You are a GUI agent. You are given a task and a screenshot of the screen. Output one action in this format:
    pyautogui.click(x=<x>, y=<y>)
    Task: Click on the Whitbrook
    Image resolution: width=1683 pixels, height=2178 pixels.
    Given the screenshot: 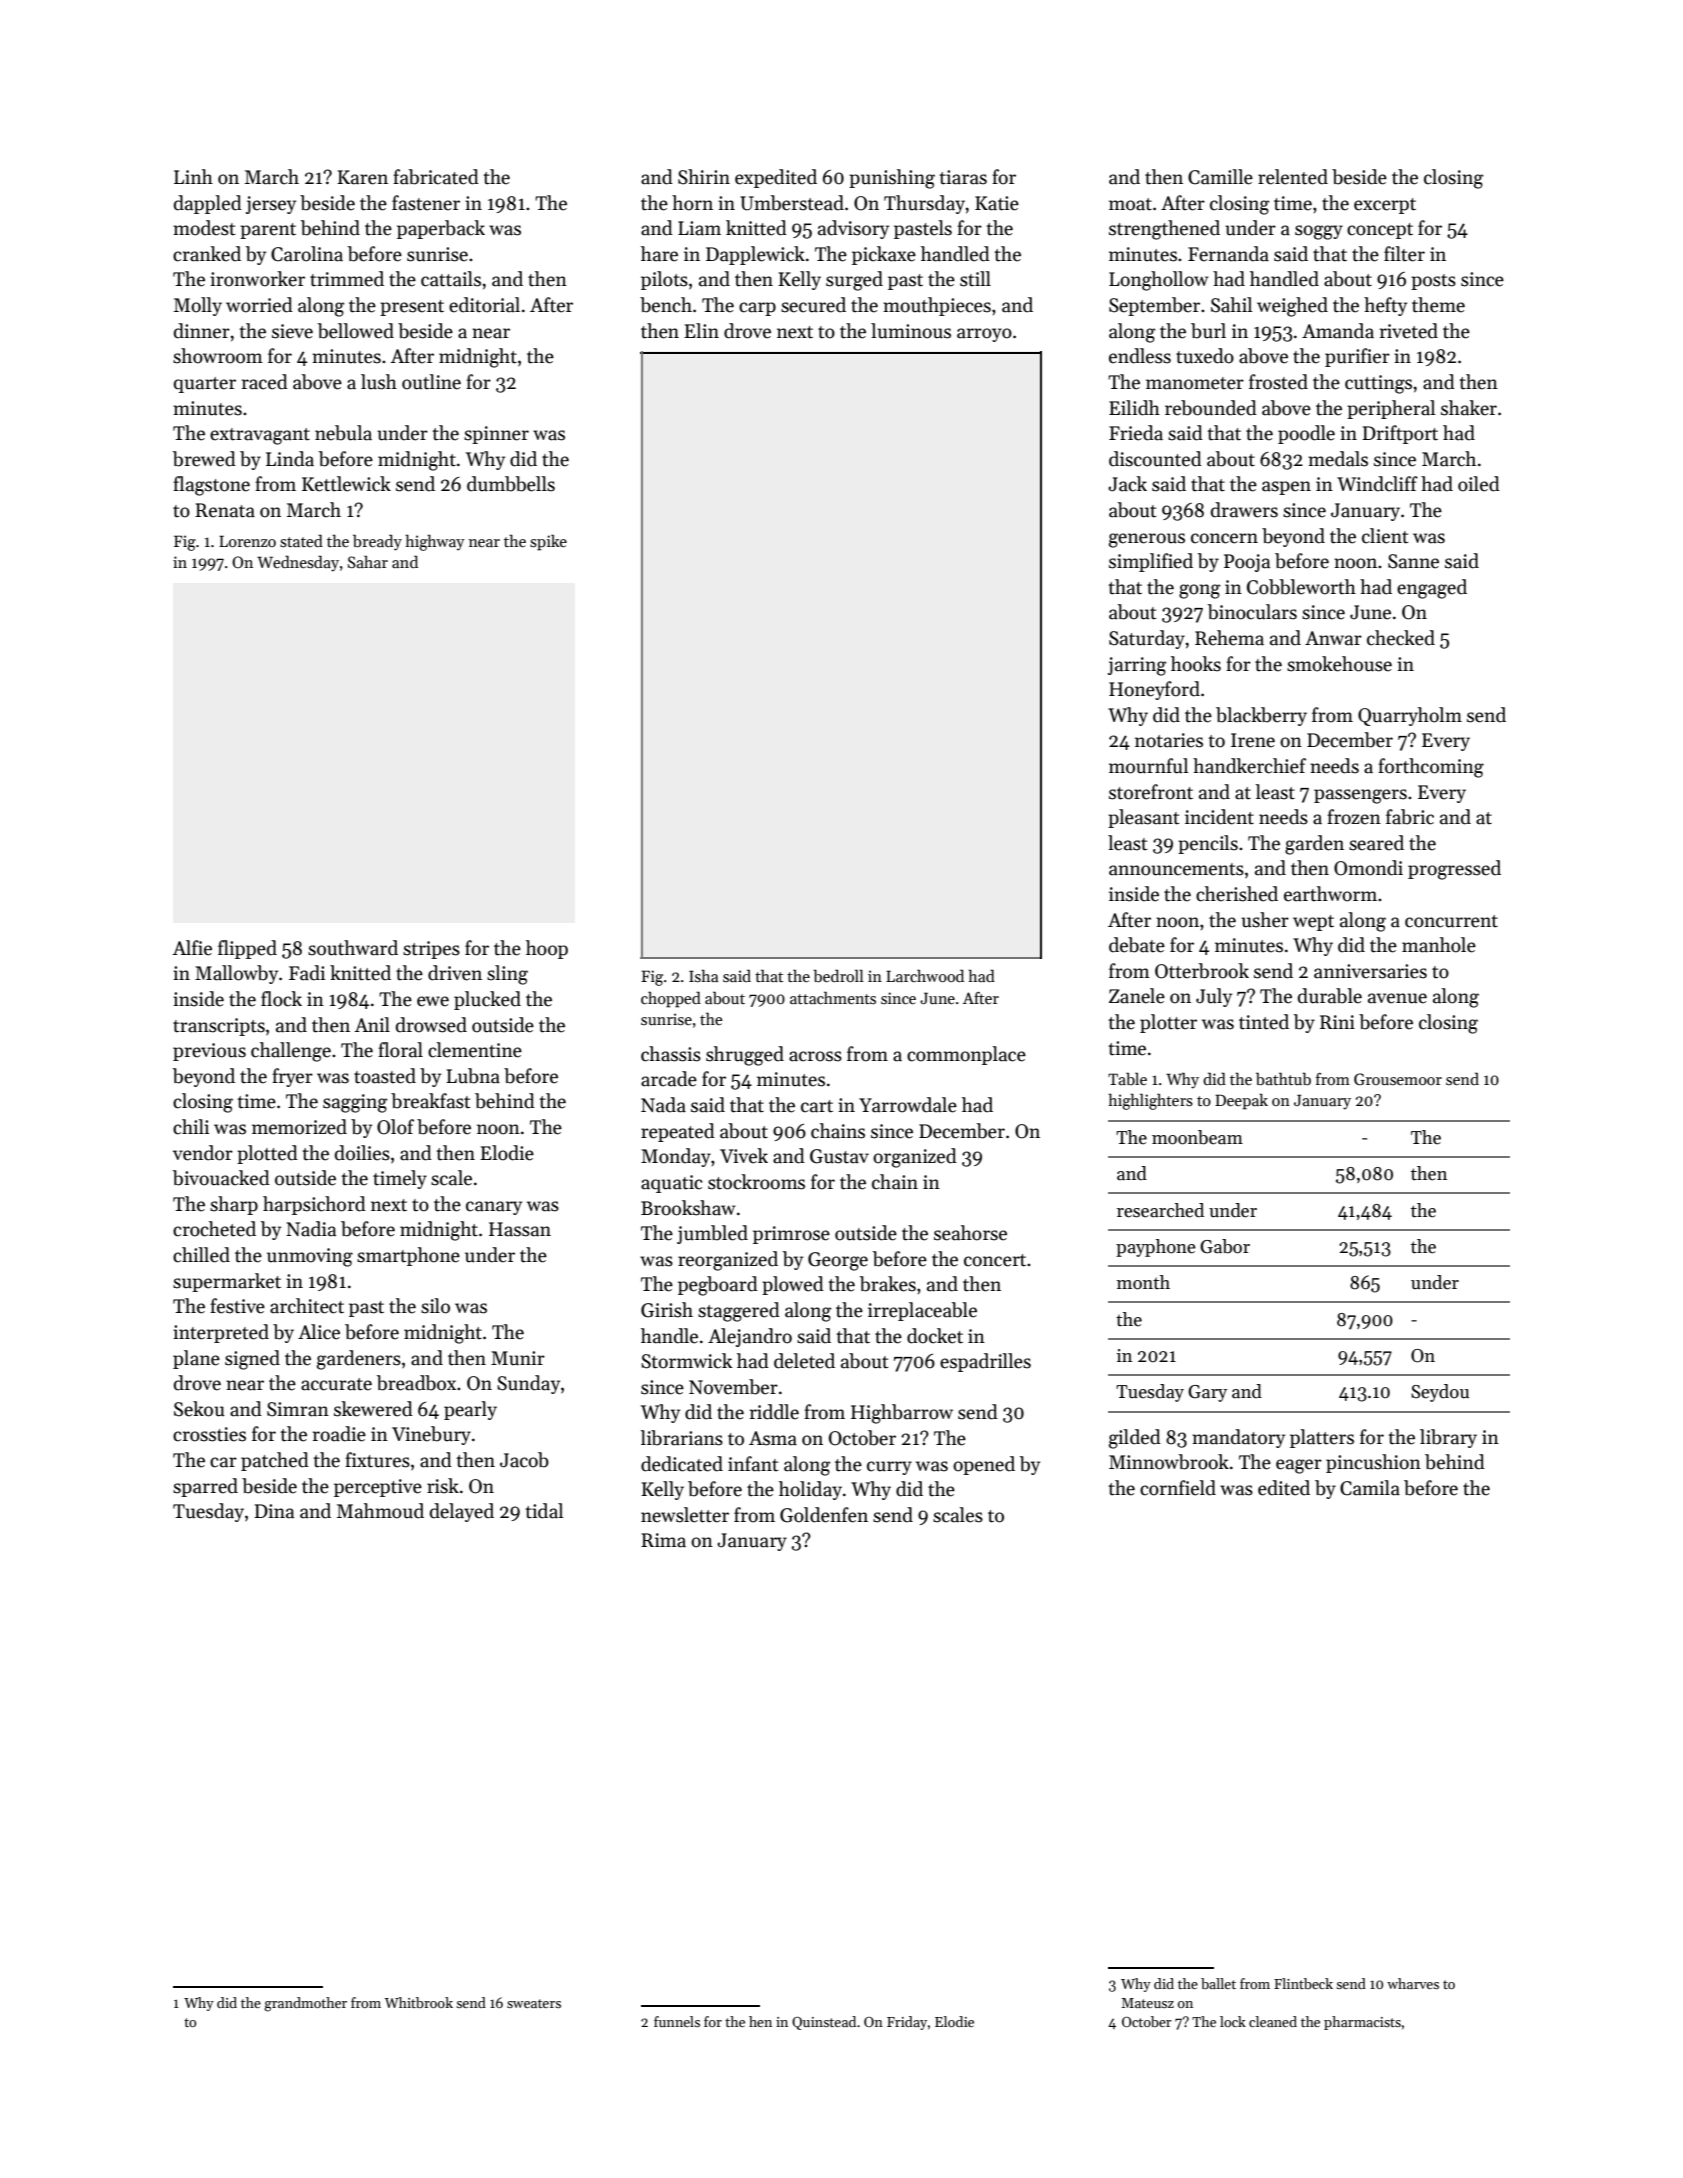 What is the action you would take?
    pyautogui.click(x=419, y=2002)
